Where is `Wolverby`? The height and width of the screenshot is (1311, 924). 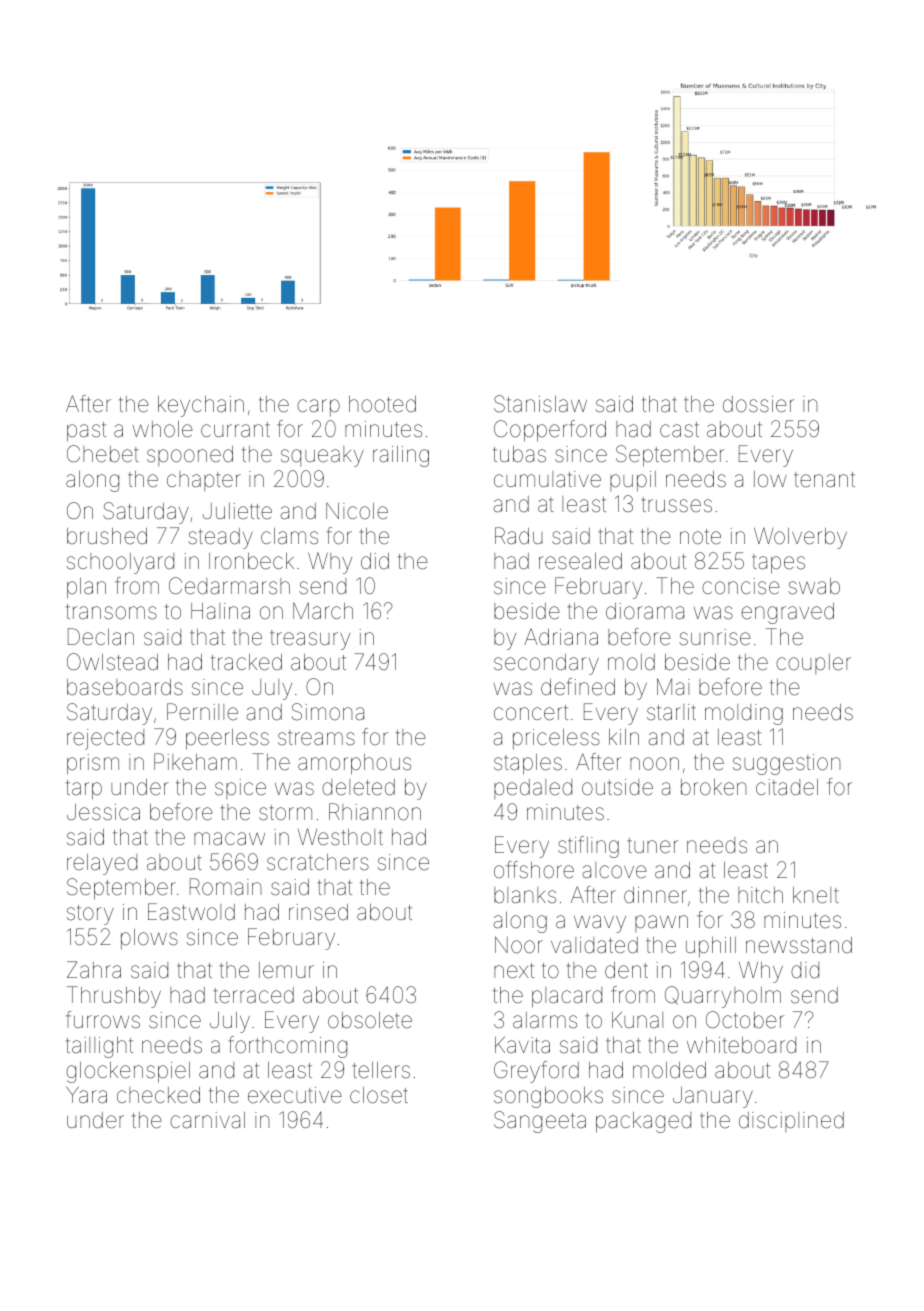 Wolverby is located at coordinates (800, 538).
